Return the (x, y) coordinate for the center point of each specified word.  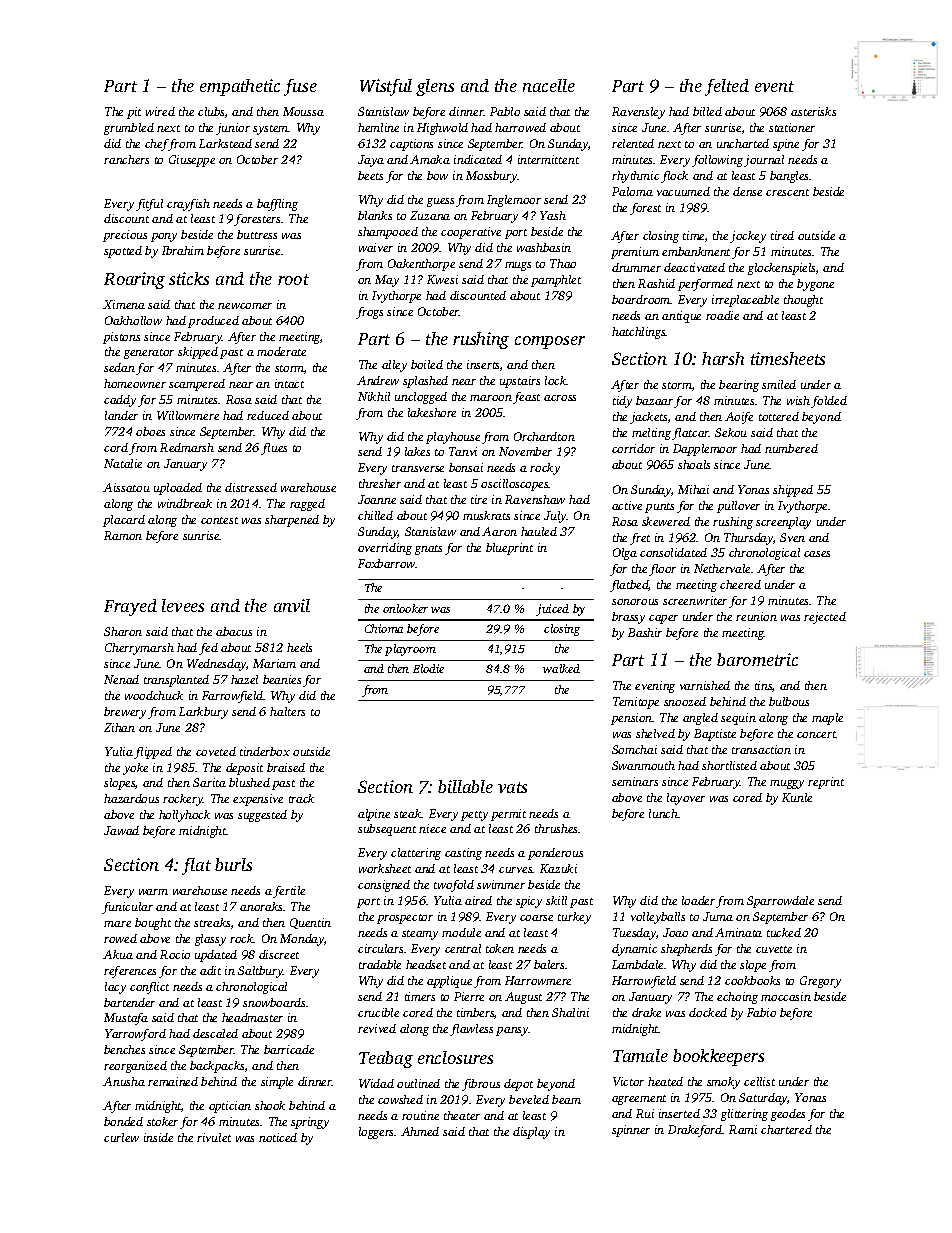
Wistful (386, 87)
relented (633, 143)
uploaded (178, 489)
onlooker (405, 608)
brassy (628, 618)
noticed (278, 1137)
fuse (300, 87)
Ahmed (420, 1131)
